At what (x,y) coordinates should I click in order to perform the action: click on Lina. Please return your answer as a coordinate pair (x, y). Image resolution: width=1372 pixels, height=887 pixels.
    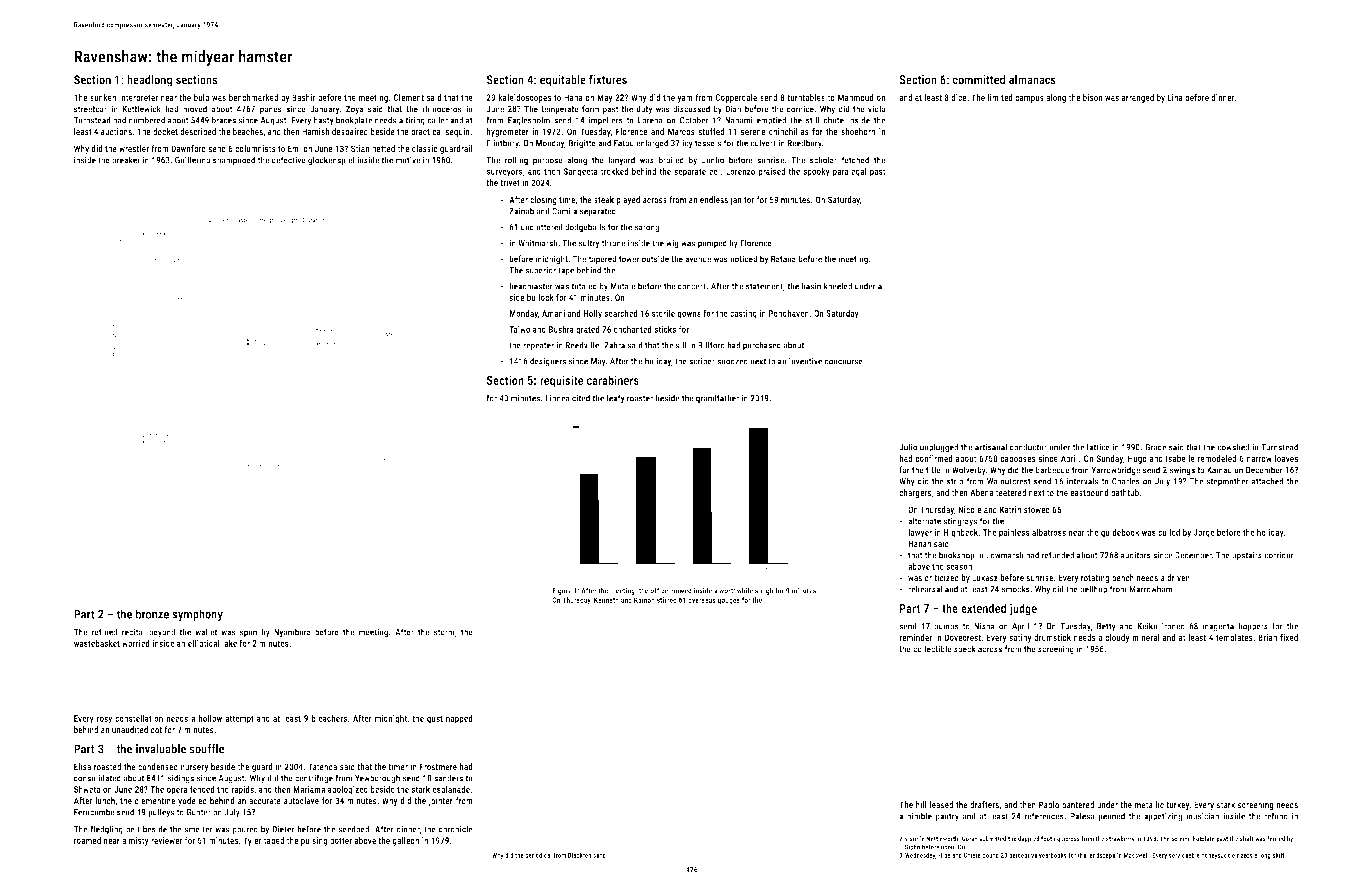
    Looking at the image, I should click on (1175, 97).
